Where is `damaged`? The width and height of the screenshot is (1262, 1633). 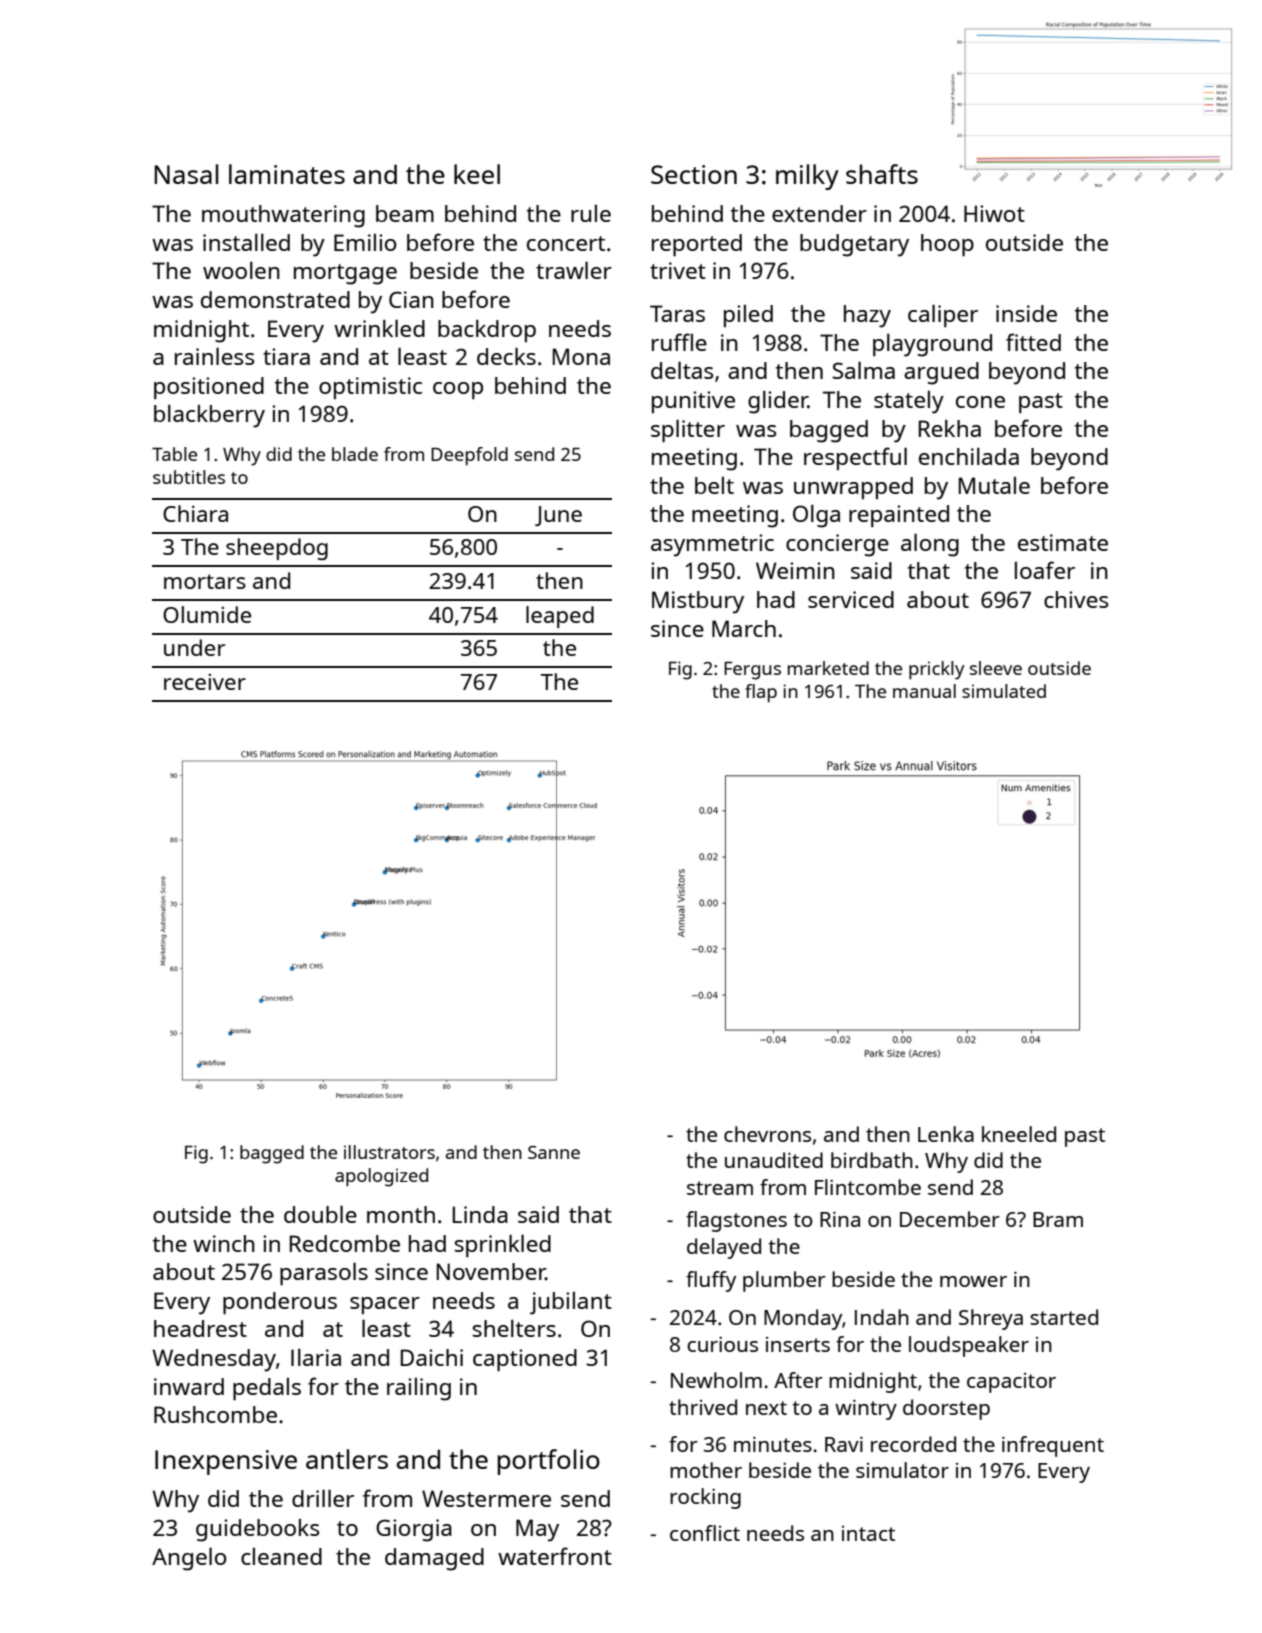
damaged is located at coordinates (434, 1559).
